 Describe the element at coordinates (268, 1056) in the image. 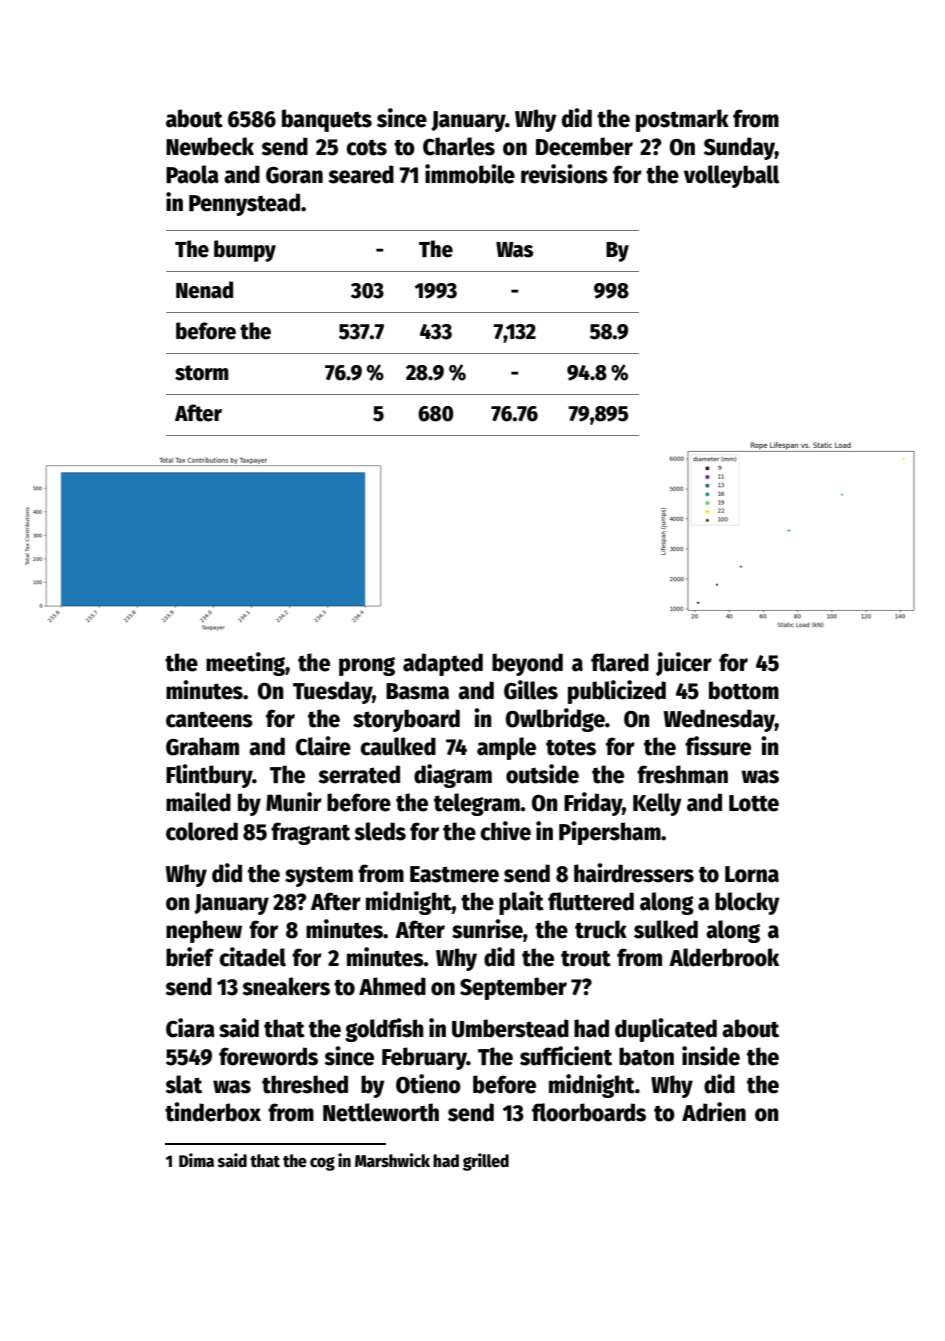

I see `forewords` at that location.
